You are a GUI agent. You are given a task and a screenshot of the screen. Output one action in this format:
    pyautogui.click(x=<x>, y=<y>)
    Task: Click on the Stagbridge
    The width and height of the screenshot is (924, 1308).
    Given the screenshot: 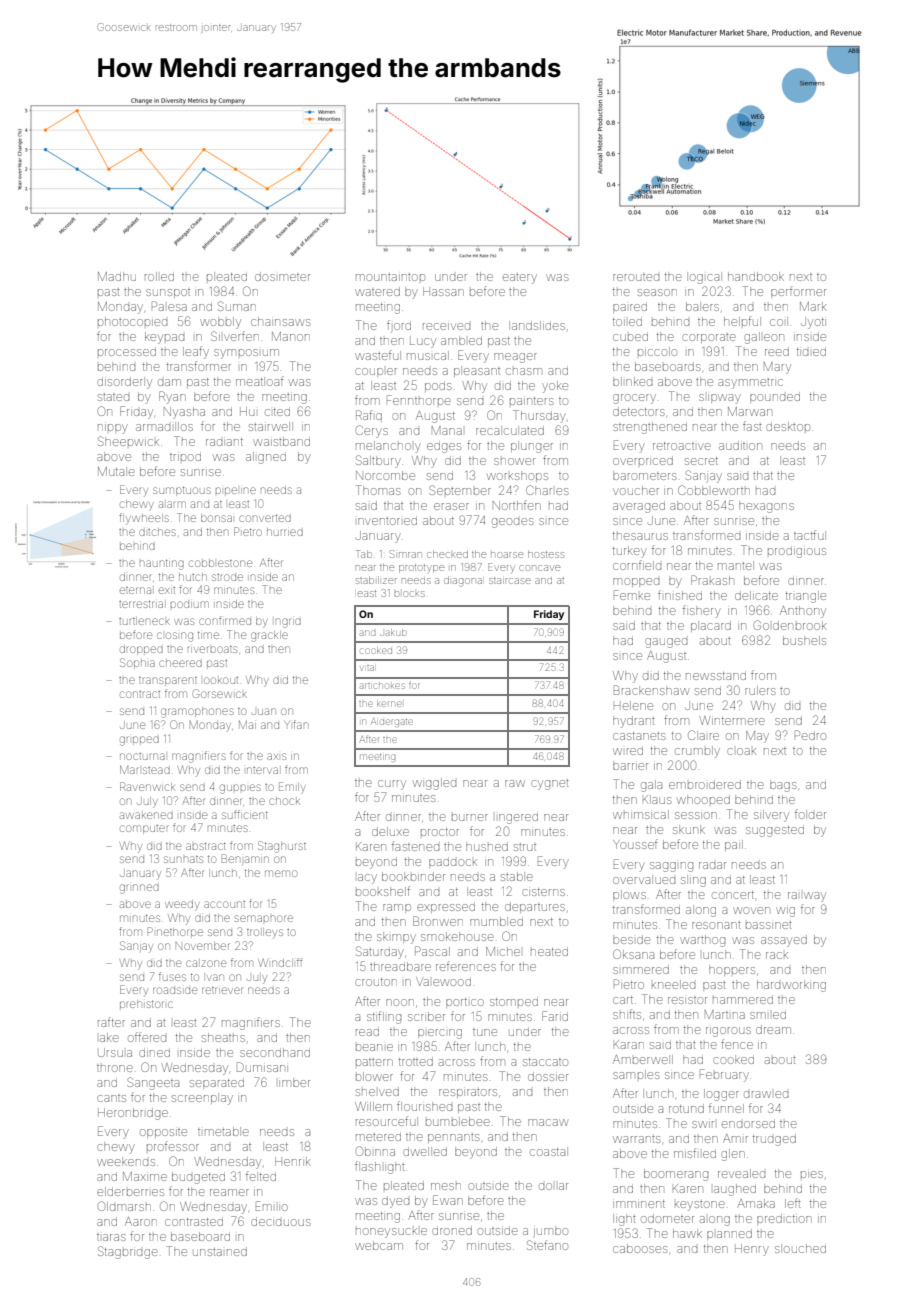 What is the action you would take?
    pyautogui.click(x=128, y=1252)
